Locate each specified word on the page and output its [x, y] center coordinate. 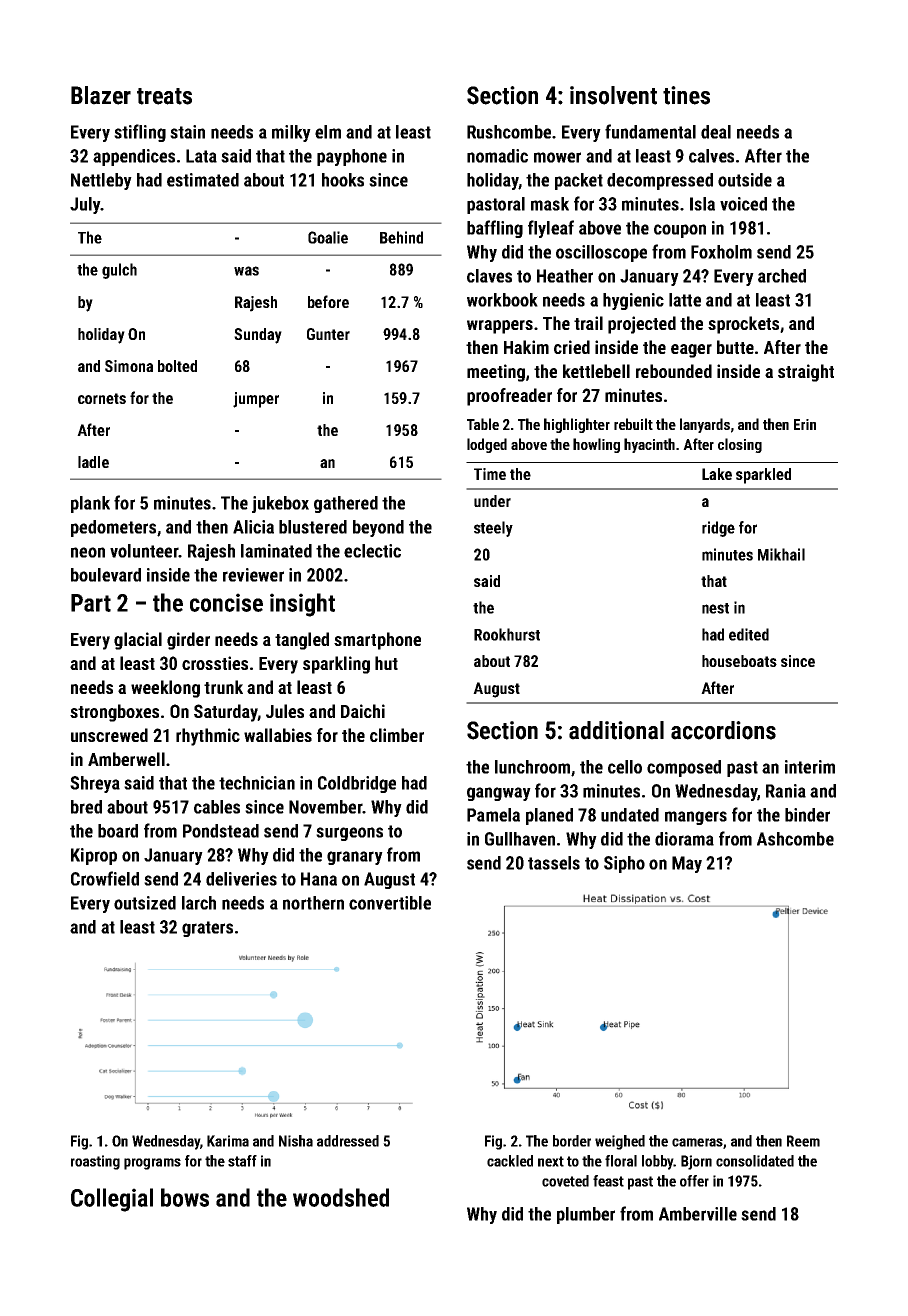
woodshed [341, 1197]
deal [716, 132]
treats [164, 96]
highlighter [577, 425]
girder [188, 641]
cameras [697, 1142]
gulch [119, 271]
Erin [805, 424]
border [572, 1141]
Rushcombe [509, 132]
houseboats [739, 661]
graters [207, 929]
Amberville [698, 1214]
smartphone [377, 641]
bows [185, 1197]
